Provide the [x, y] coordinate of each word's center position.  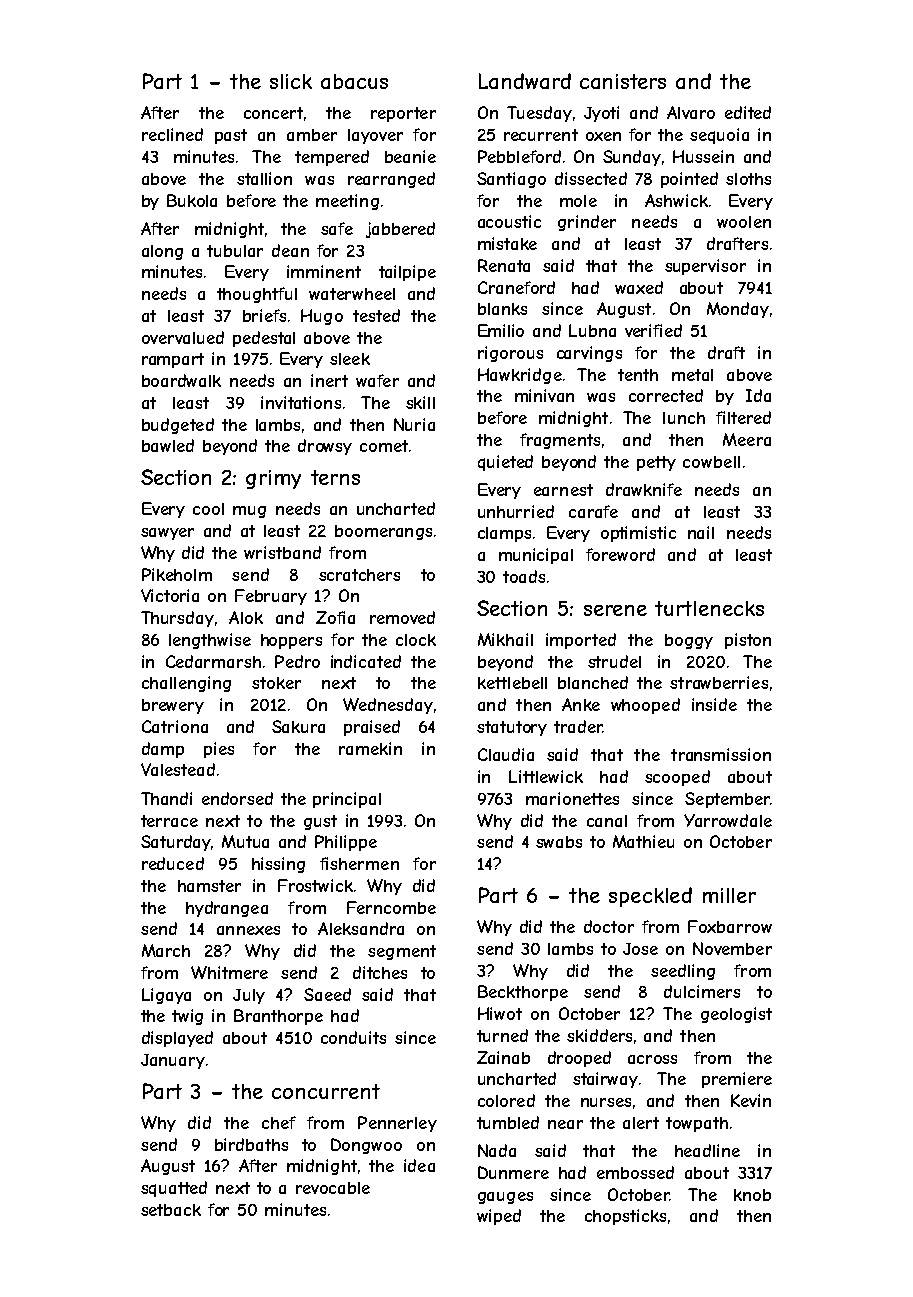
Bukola [192, 200]
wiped [499, 1217]
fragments [560, 441]
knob [752, 1195]
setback [171, 1210]
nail [701, 532]
